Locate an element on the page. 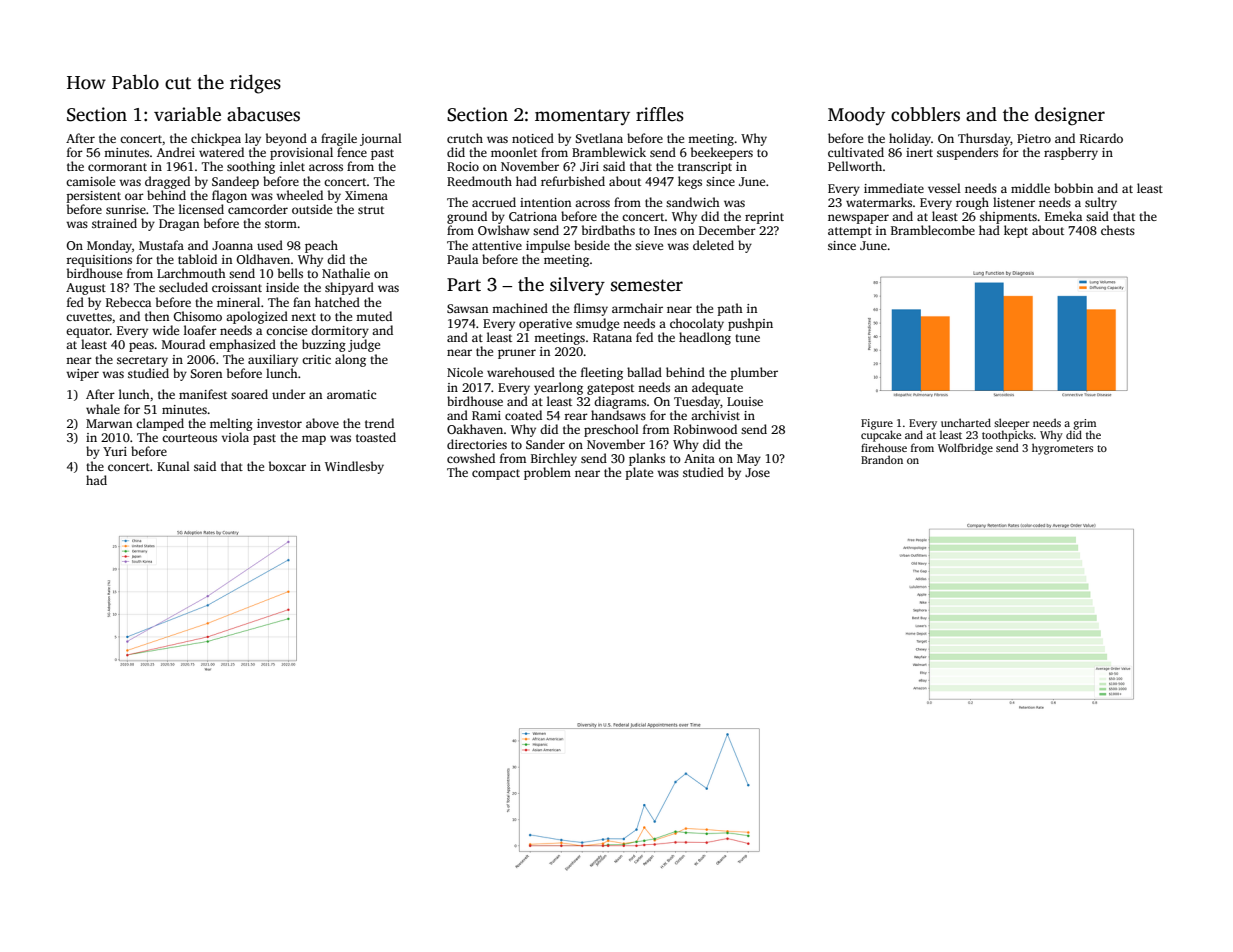 The image size is (1233, 952). manifest is located at coordinates (203, 394).
